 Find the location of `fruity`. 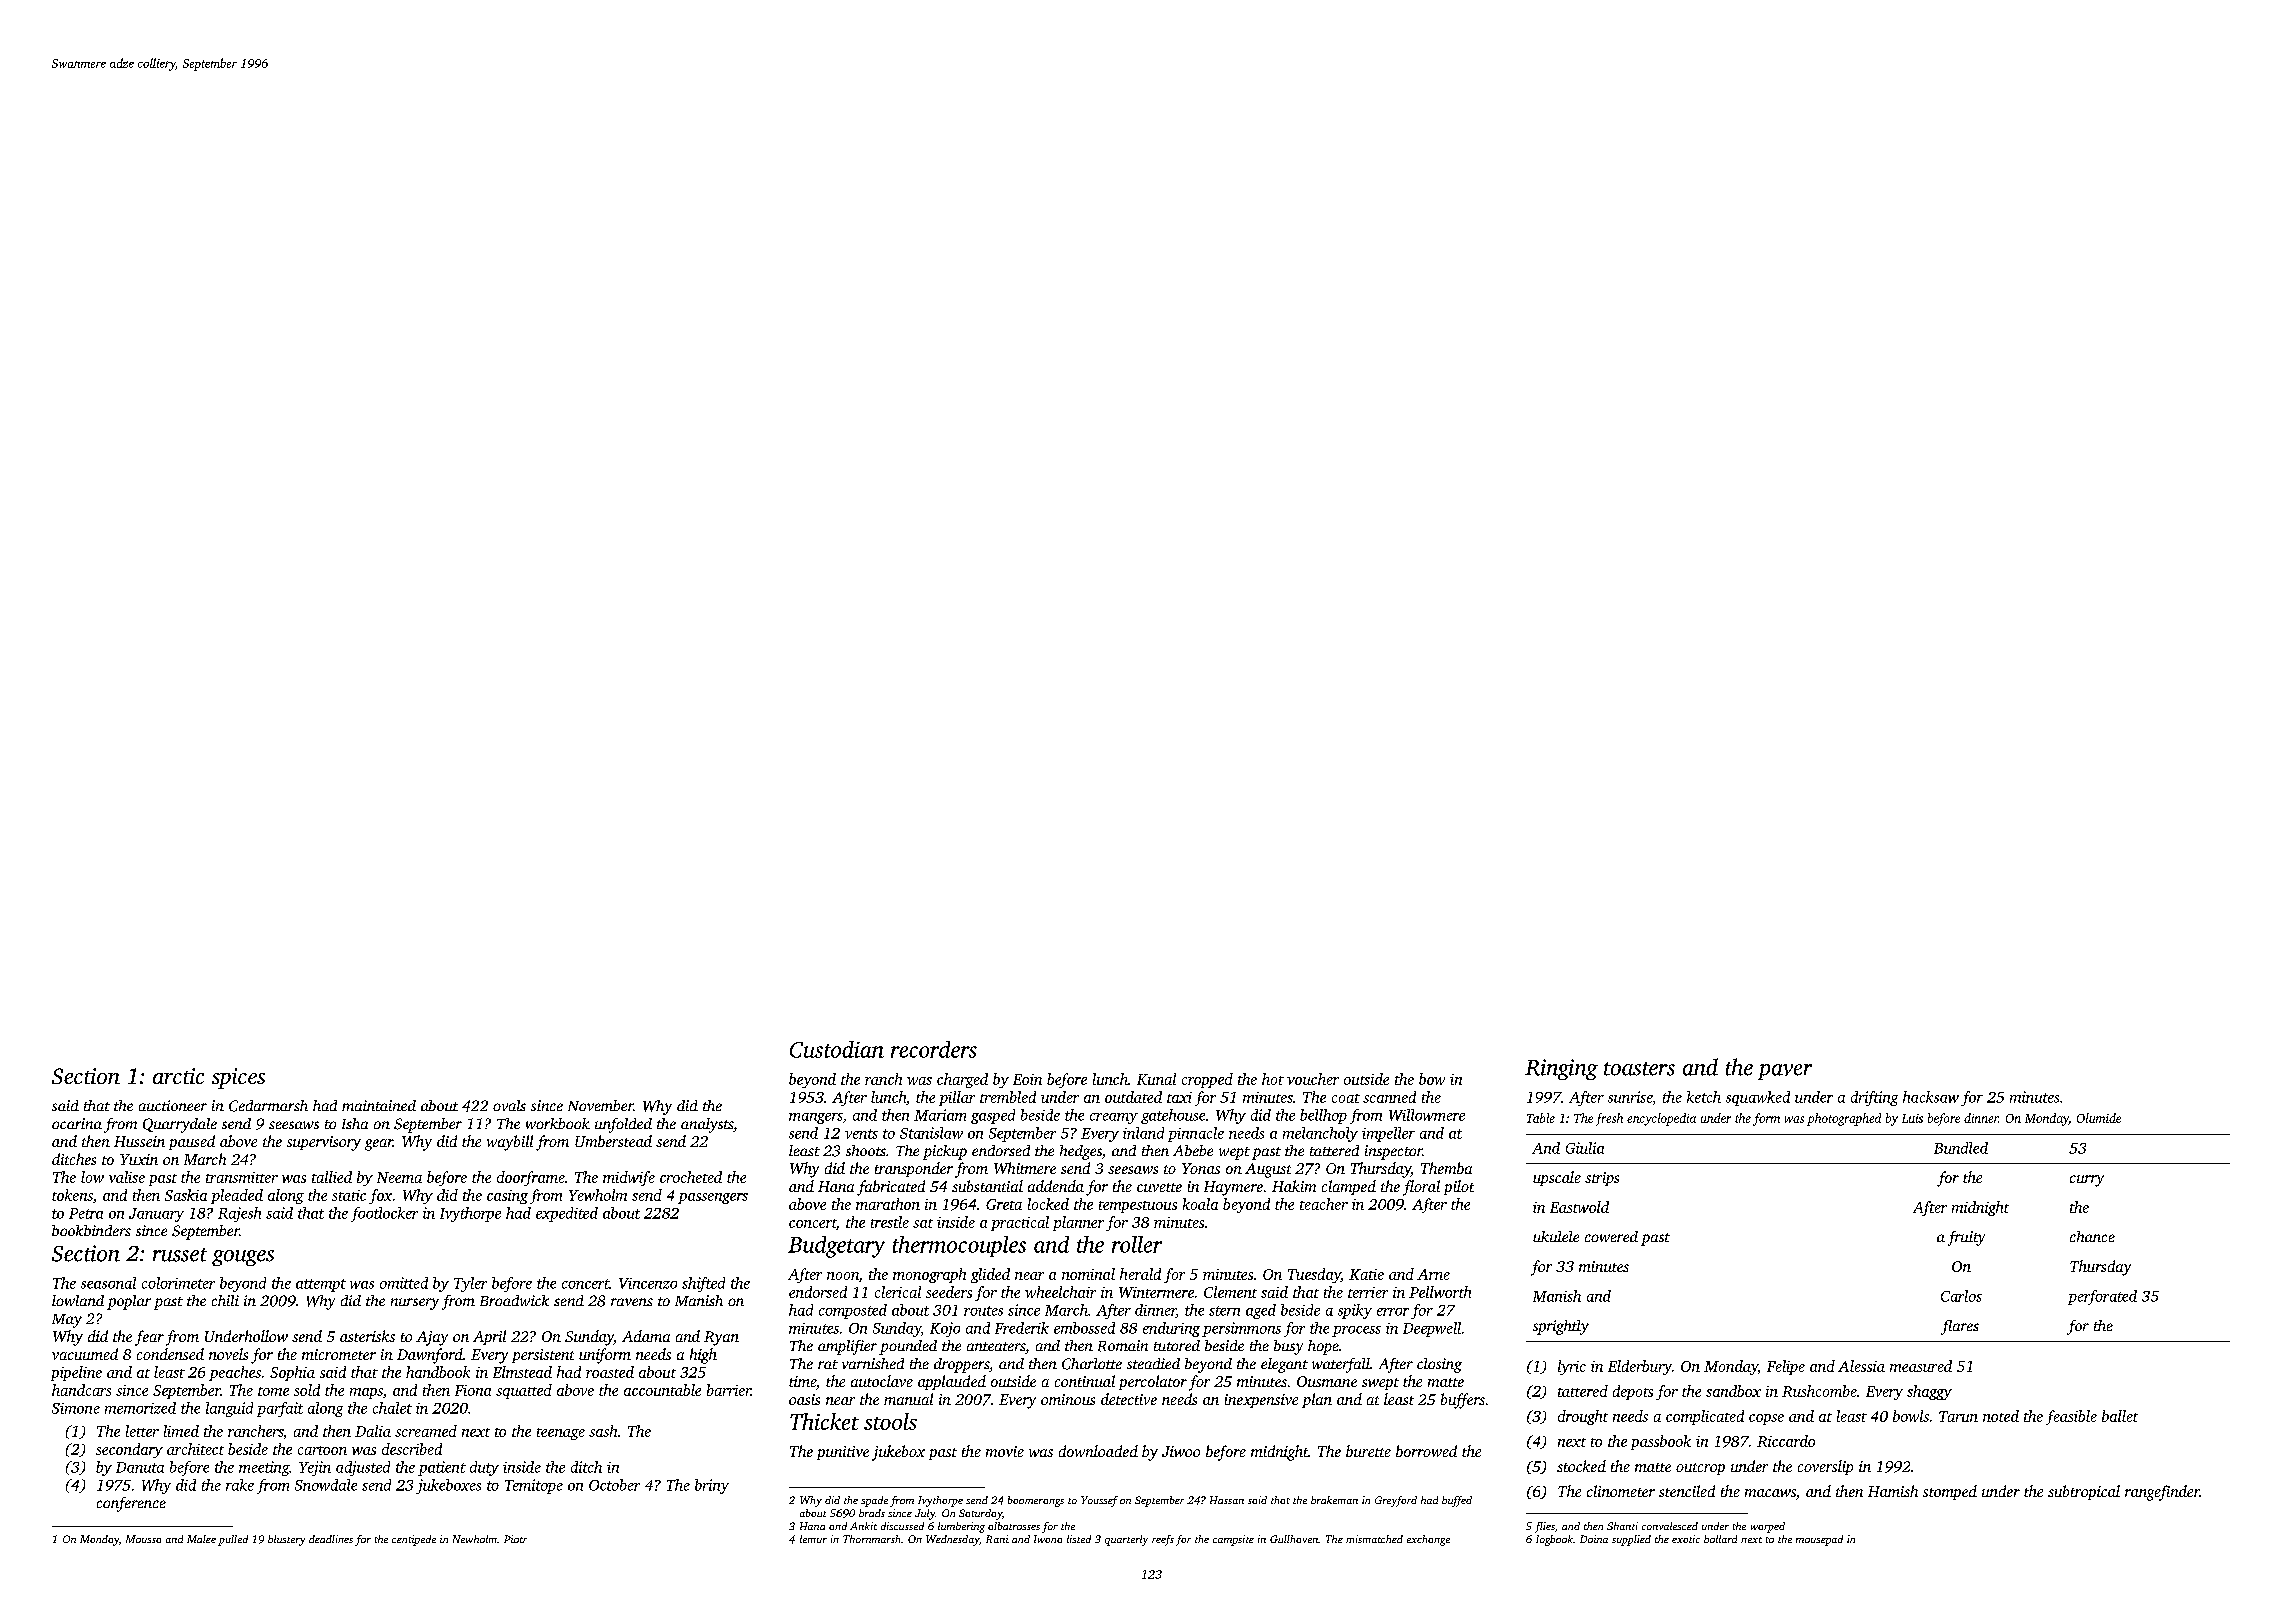

fruity is located at coordinates (1966, 1238).
